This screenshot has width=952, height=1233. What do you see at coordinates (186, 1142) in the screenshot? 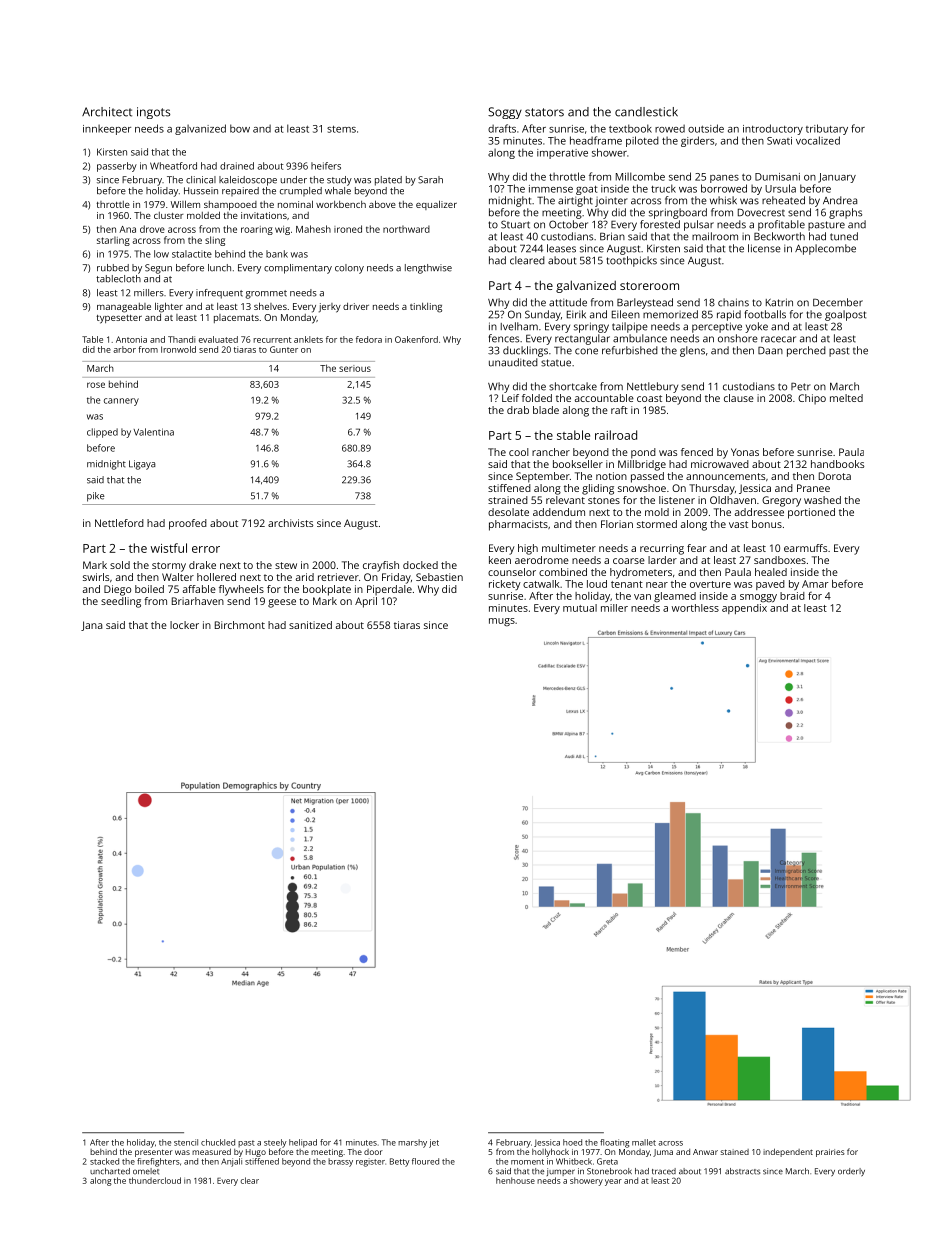
I see `stencil` at bounding box center [186, 1142].
